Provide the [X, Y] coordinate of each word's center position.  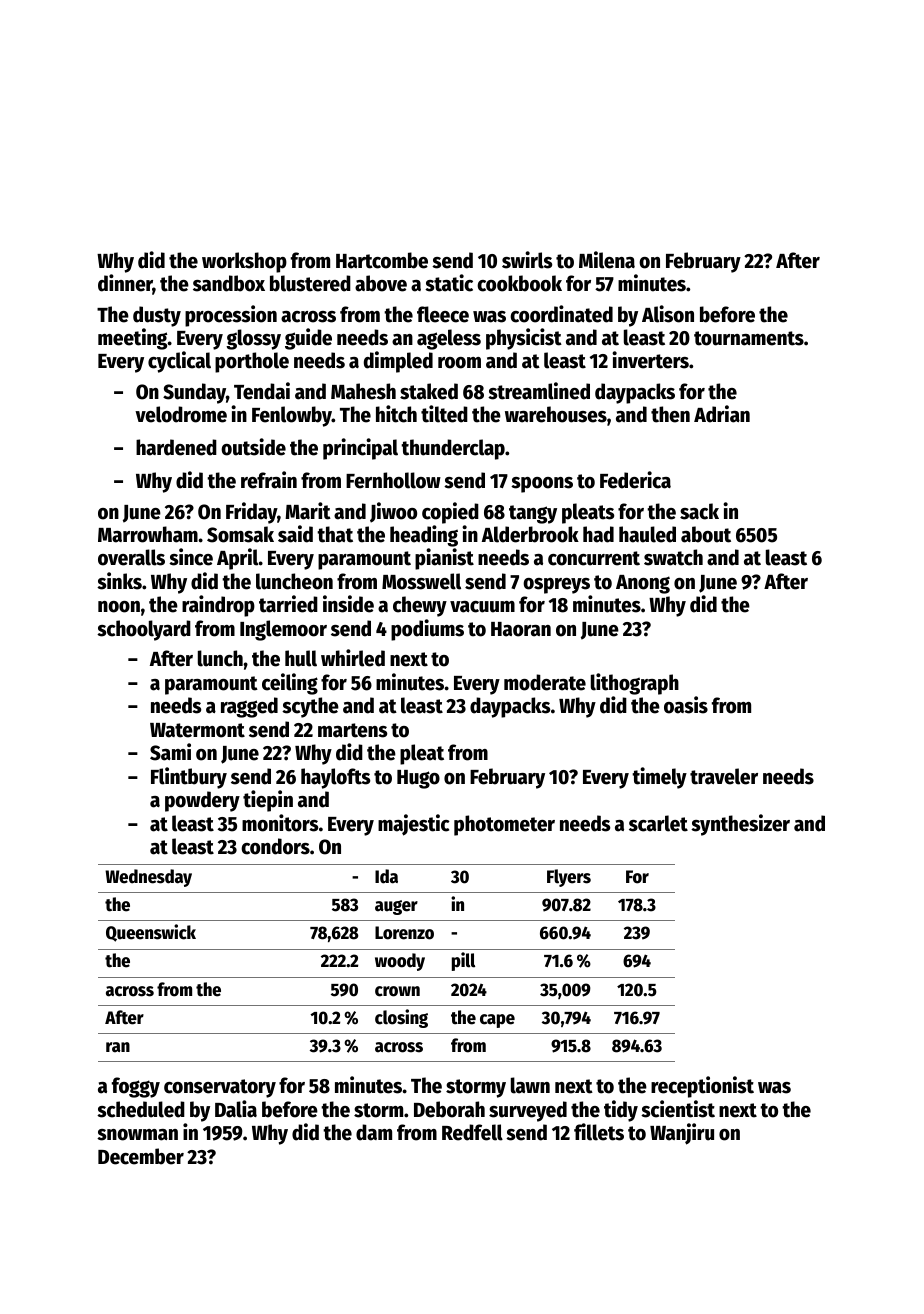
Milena [607, 260]
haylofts [335, 778]
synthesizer [740, 825]
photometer [504, 825]
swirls [527, 260]
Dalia [236, 1109]
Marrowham [148, 534]
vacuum [482, 607]
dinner [125, 284]
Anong [643, 584]
